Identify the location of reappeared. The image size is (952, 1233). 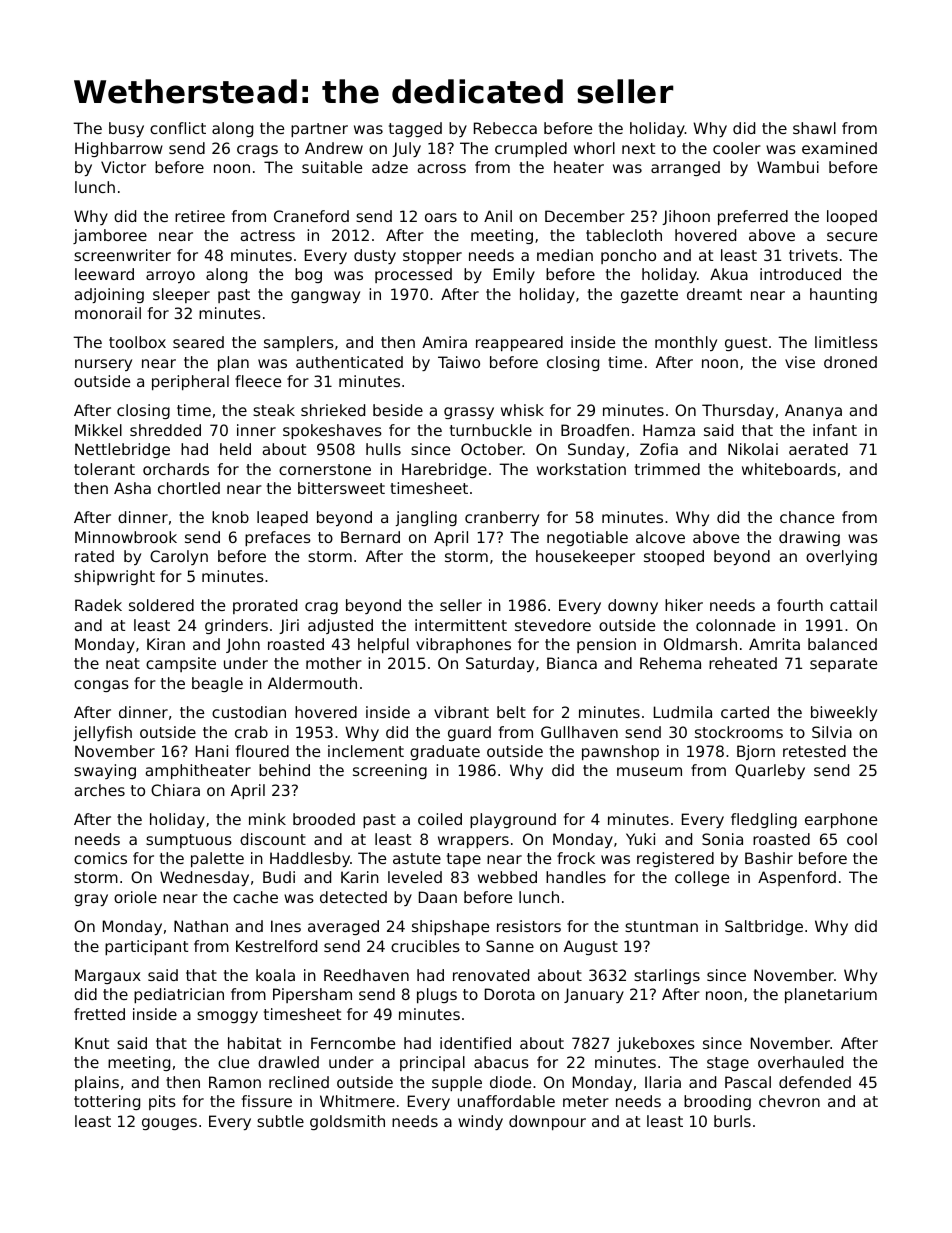
(519, 343).
